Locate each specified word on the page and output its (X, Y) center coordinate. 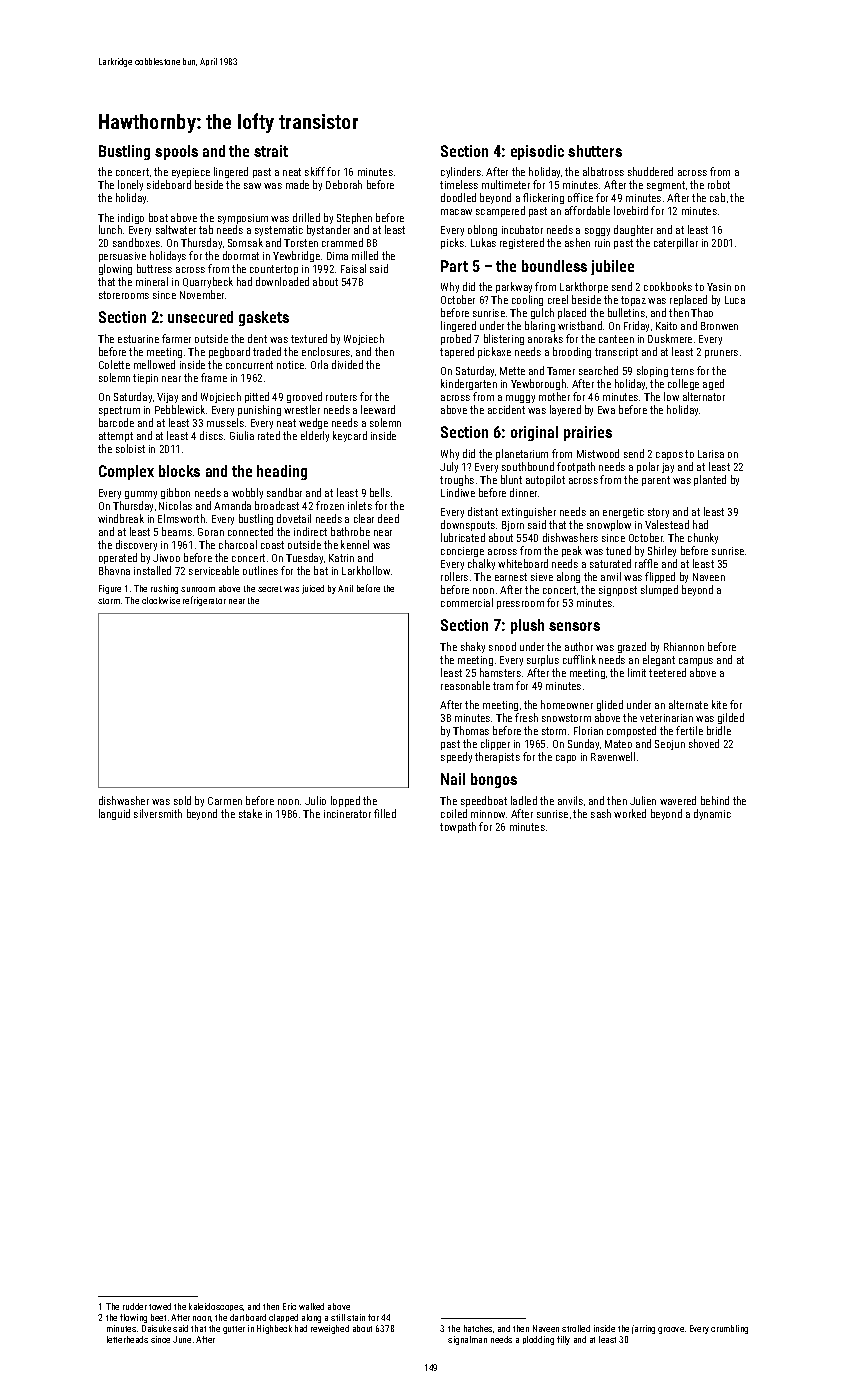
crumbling (729, 1329)
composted (631, 731)
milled (365, 255)
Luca (735, 300)
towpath (458, 827)
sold (182, 800)
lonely (130, 185)
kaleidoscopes (216, 1307)
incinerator (347, 814)
